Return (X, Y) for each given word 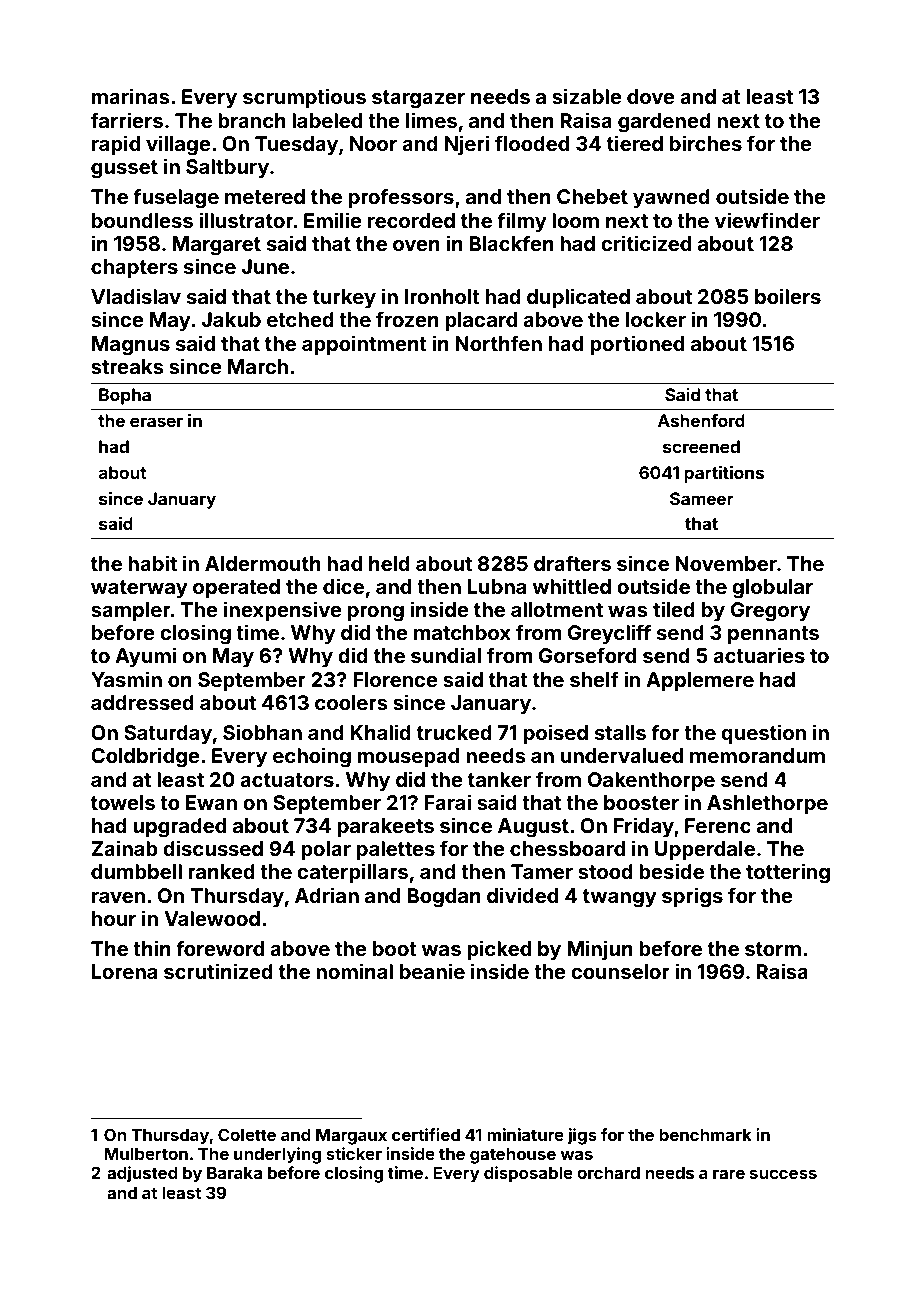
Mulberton (146, 1154)
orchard (608, 1173)
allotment (557, 609)
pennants (773, 635)
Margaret (216, 246)
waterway (139, 589)
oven (416, 245)
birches (706, 143)
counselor (620, 971)
